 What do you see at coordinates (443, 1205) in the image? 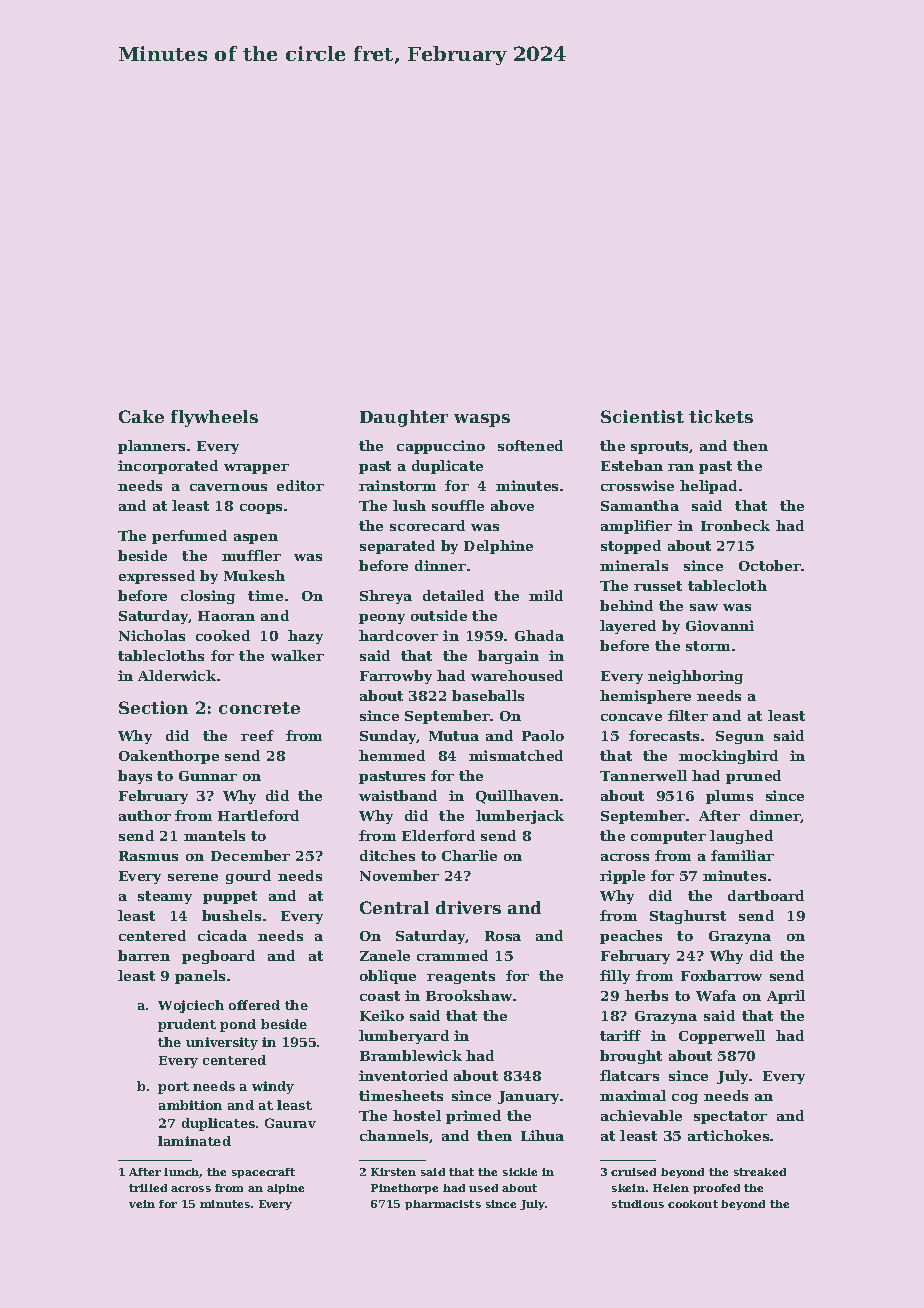
I see `pharmacists` at bounding box center [443, 1205].
